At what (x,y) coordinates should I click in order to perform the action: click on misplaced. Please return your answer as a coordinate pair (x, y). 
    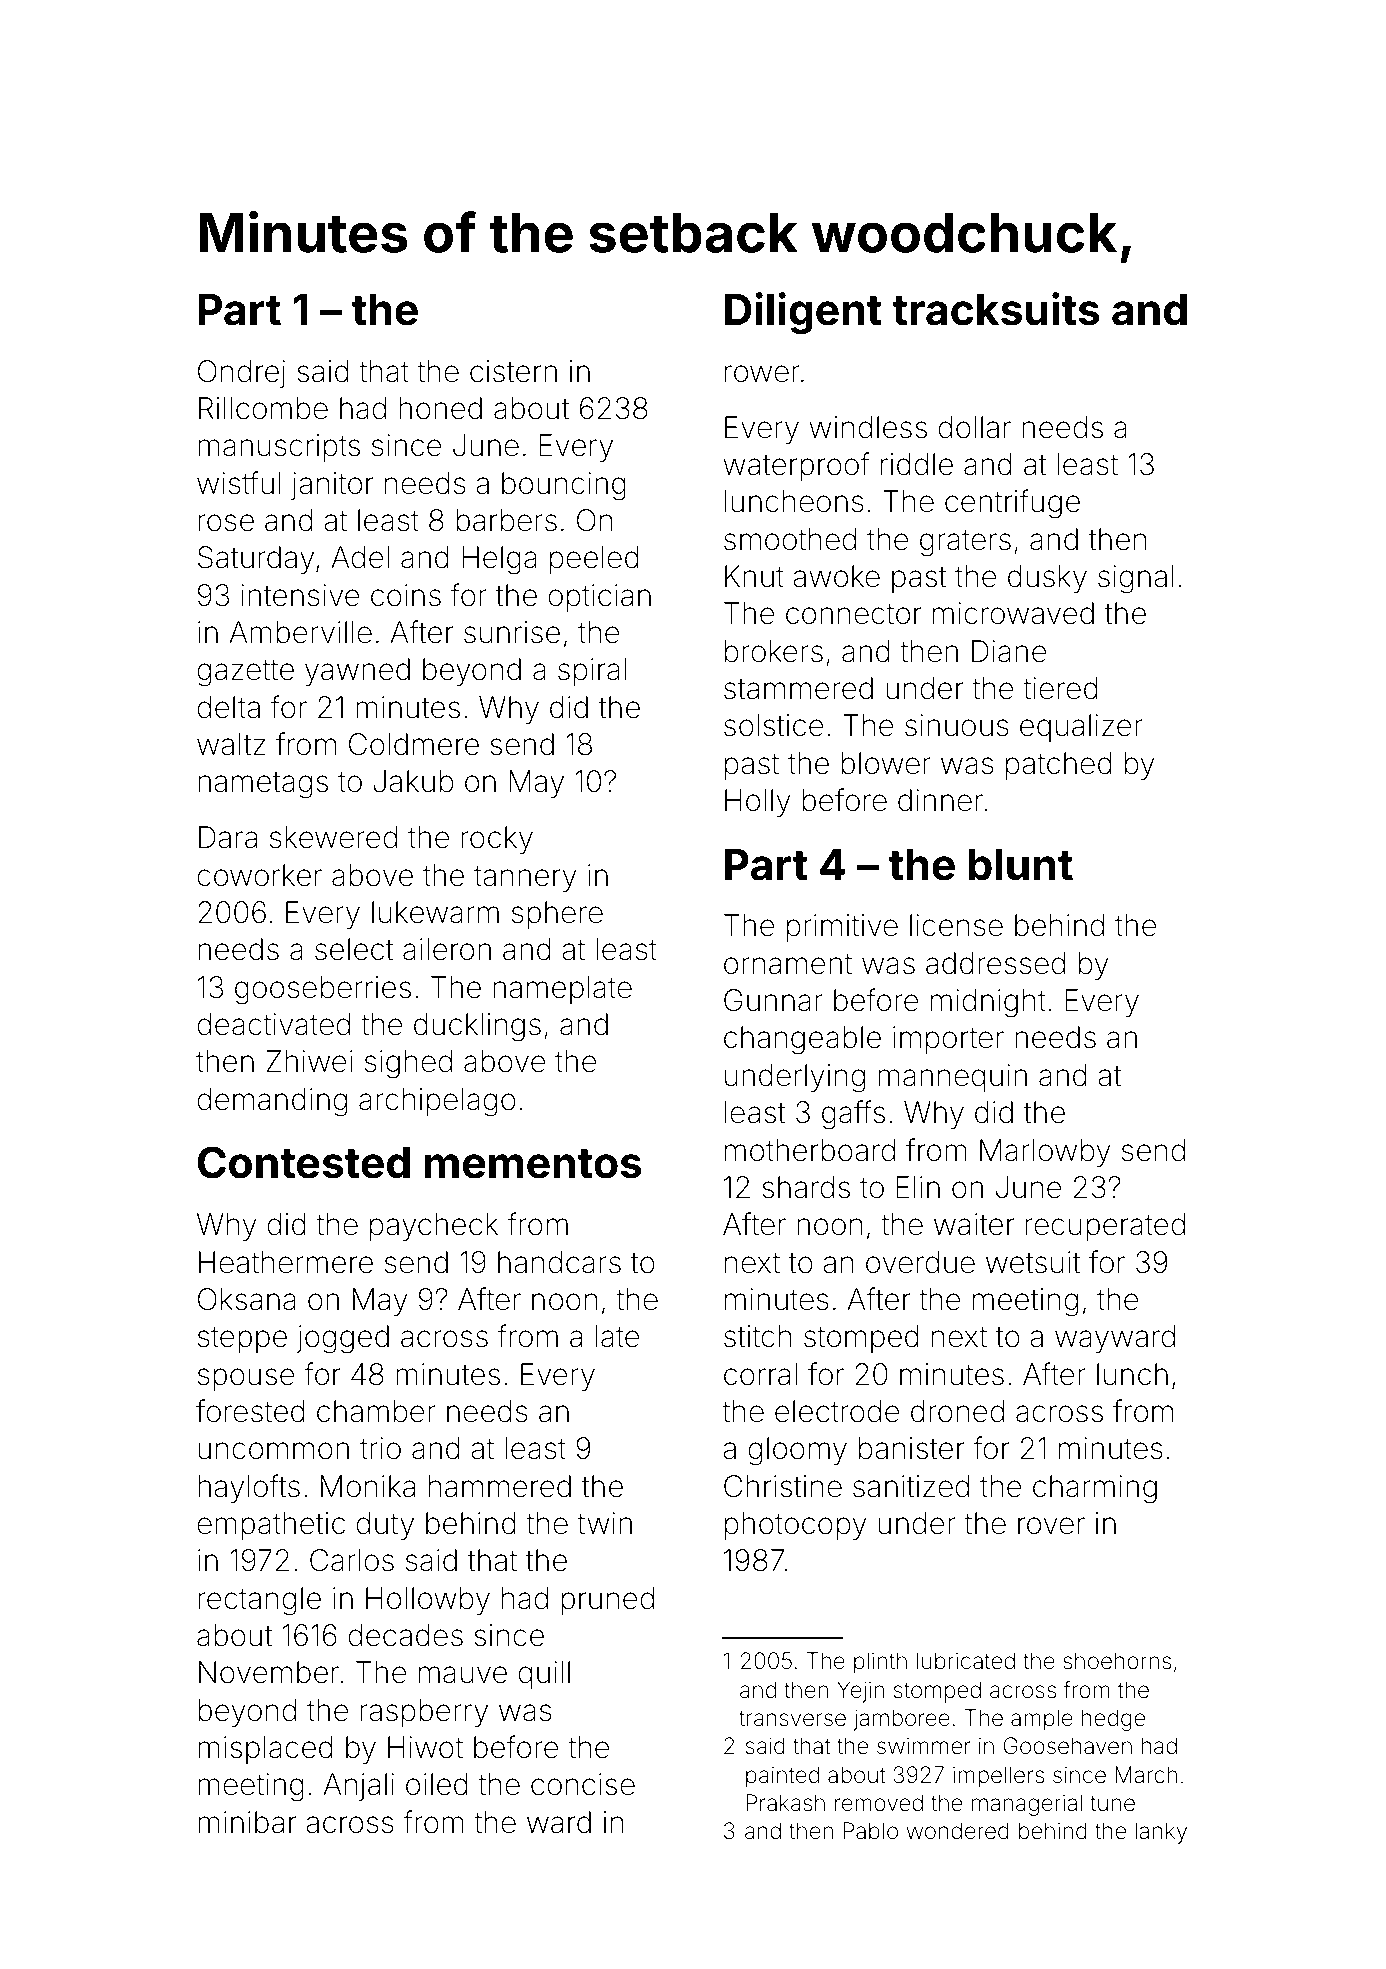
    Looking at the image, I should click on (265, 1750).
